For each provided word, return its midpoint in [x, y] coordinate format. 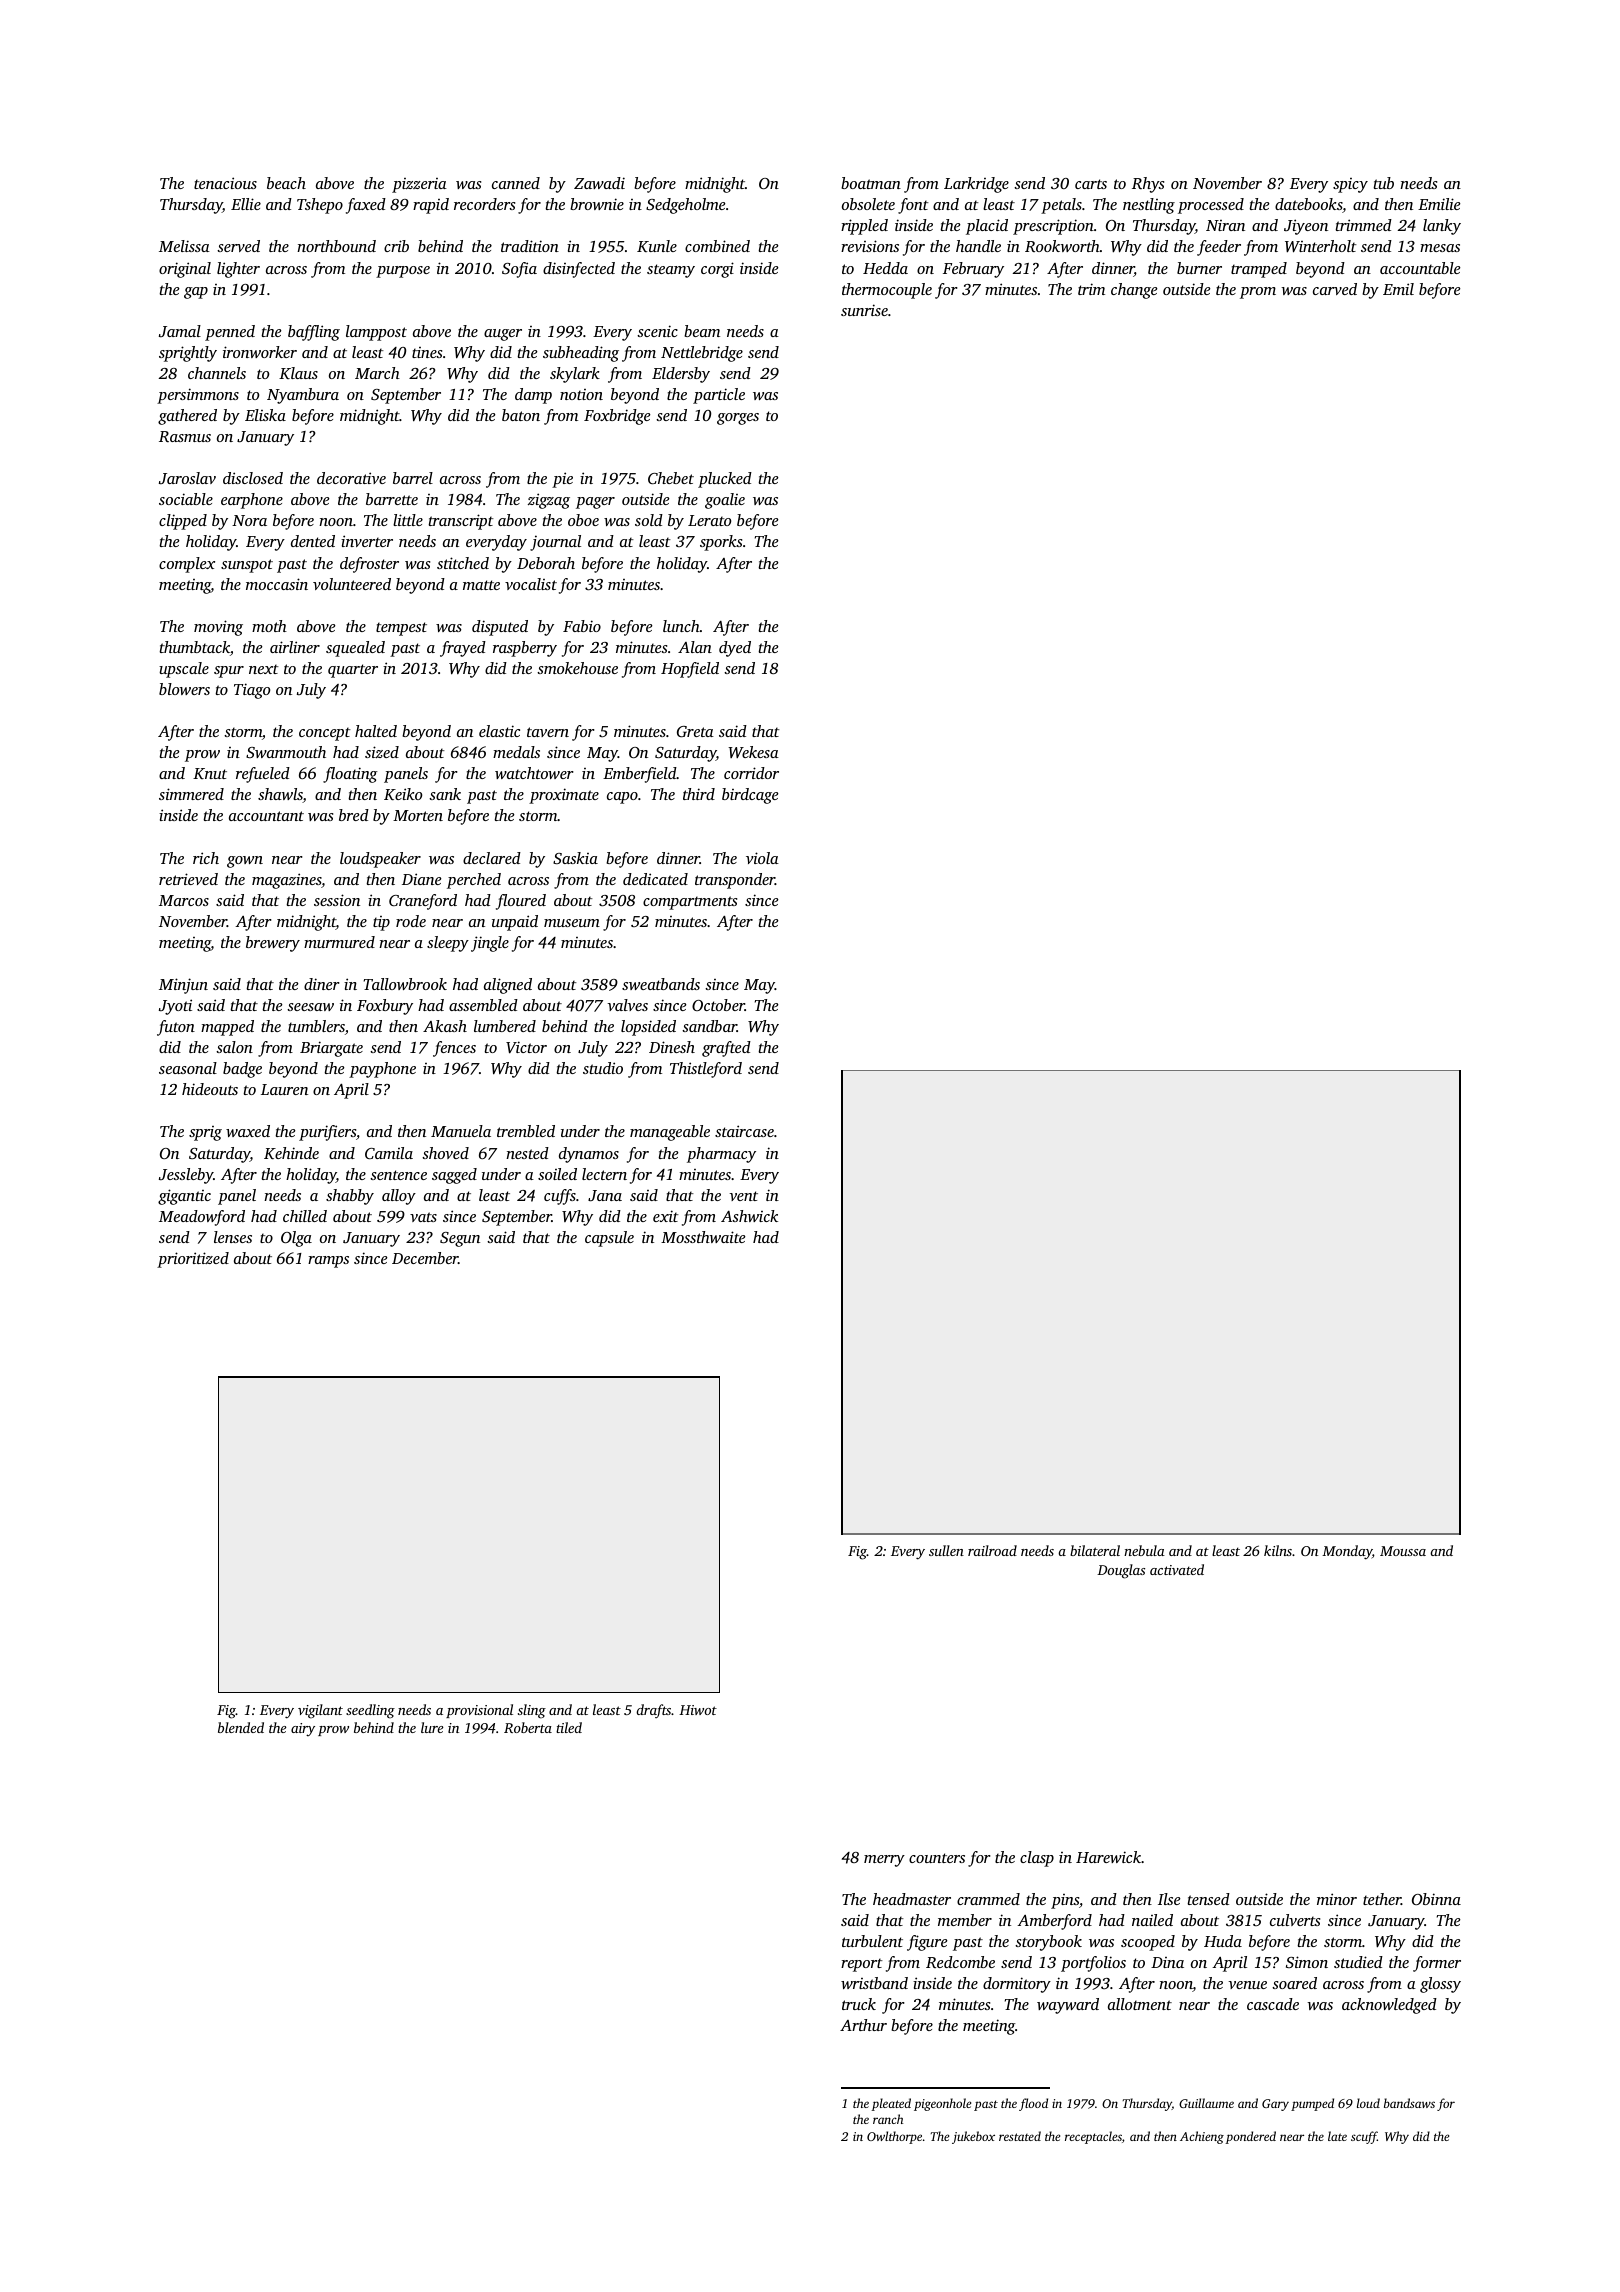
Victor [526, 1047]
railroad [992, 1550]
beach [286, 183]
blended [241, 1727]
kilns [1278, 1550]
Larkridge [976, 185]
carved [1335, 289]
